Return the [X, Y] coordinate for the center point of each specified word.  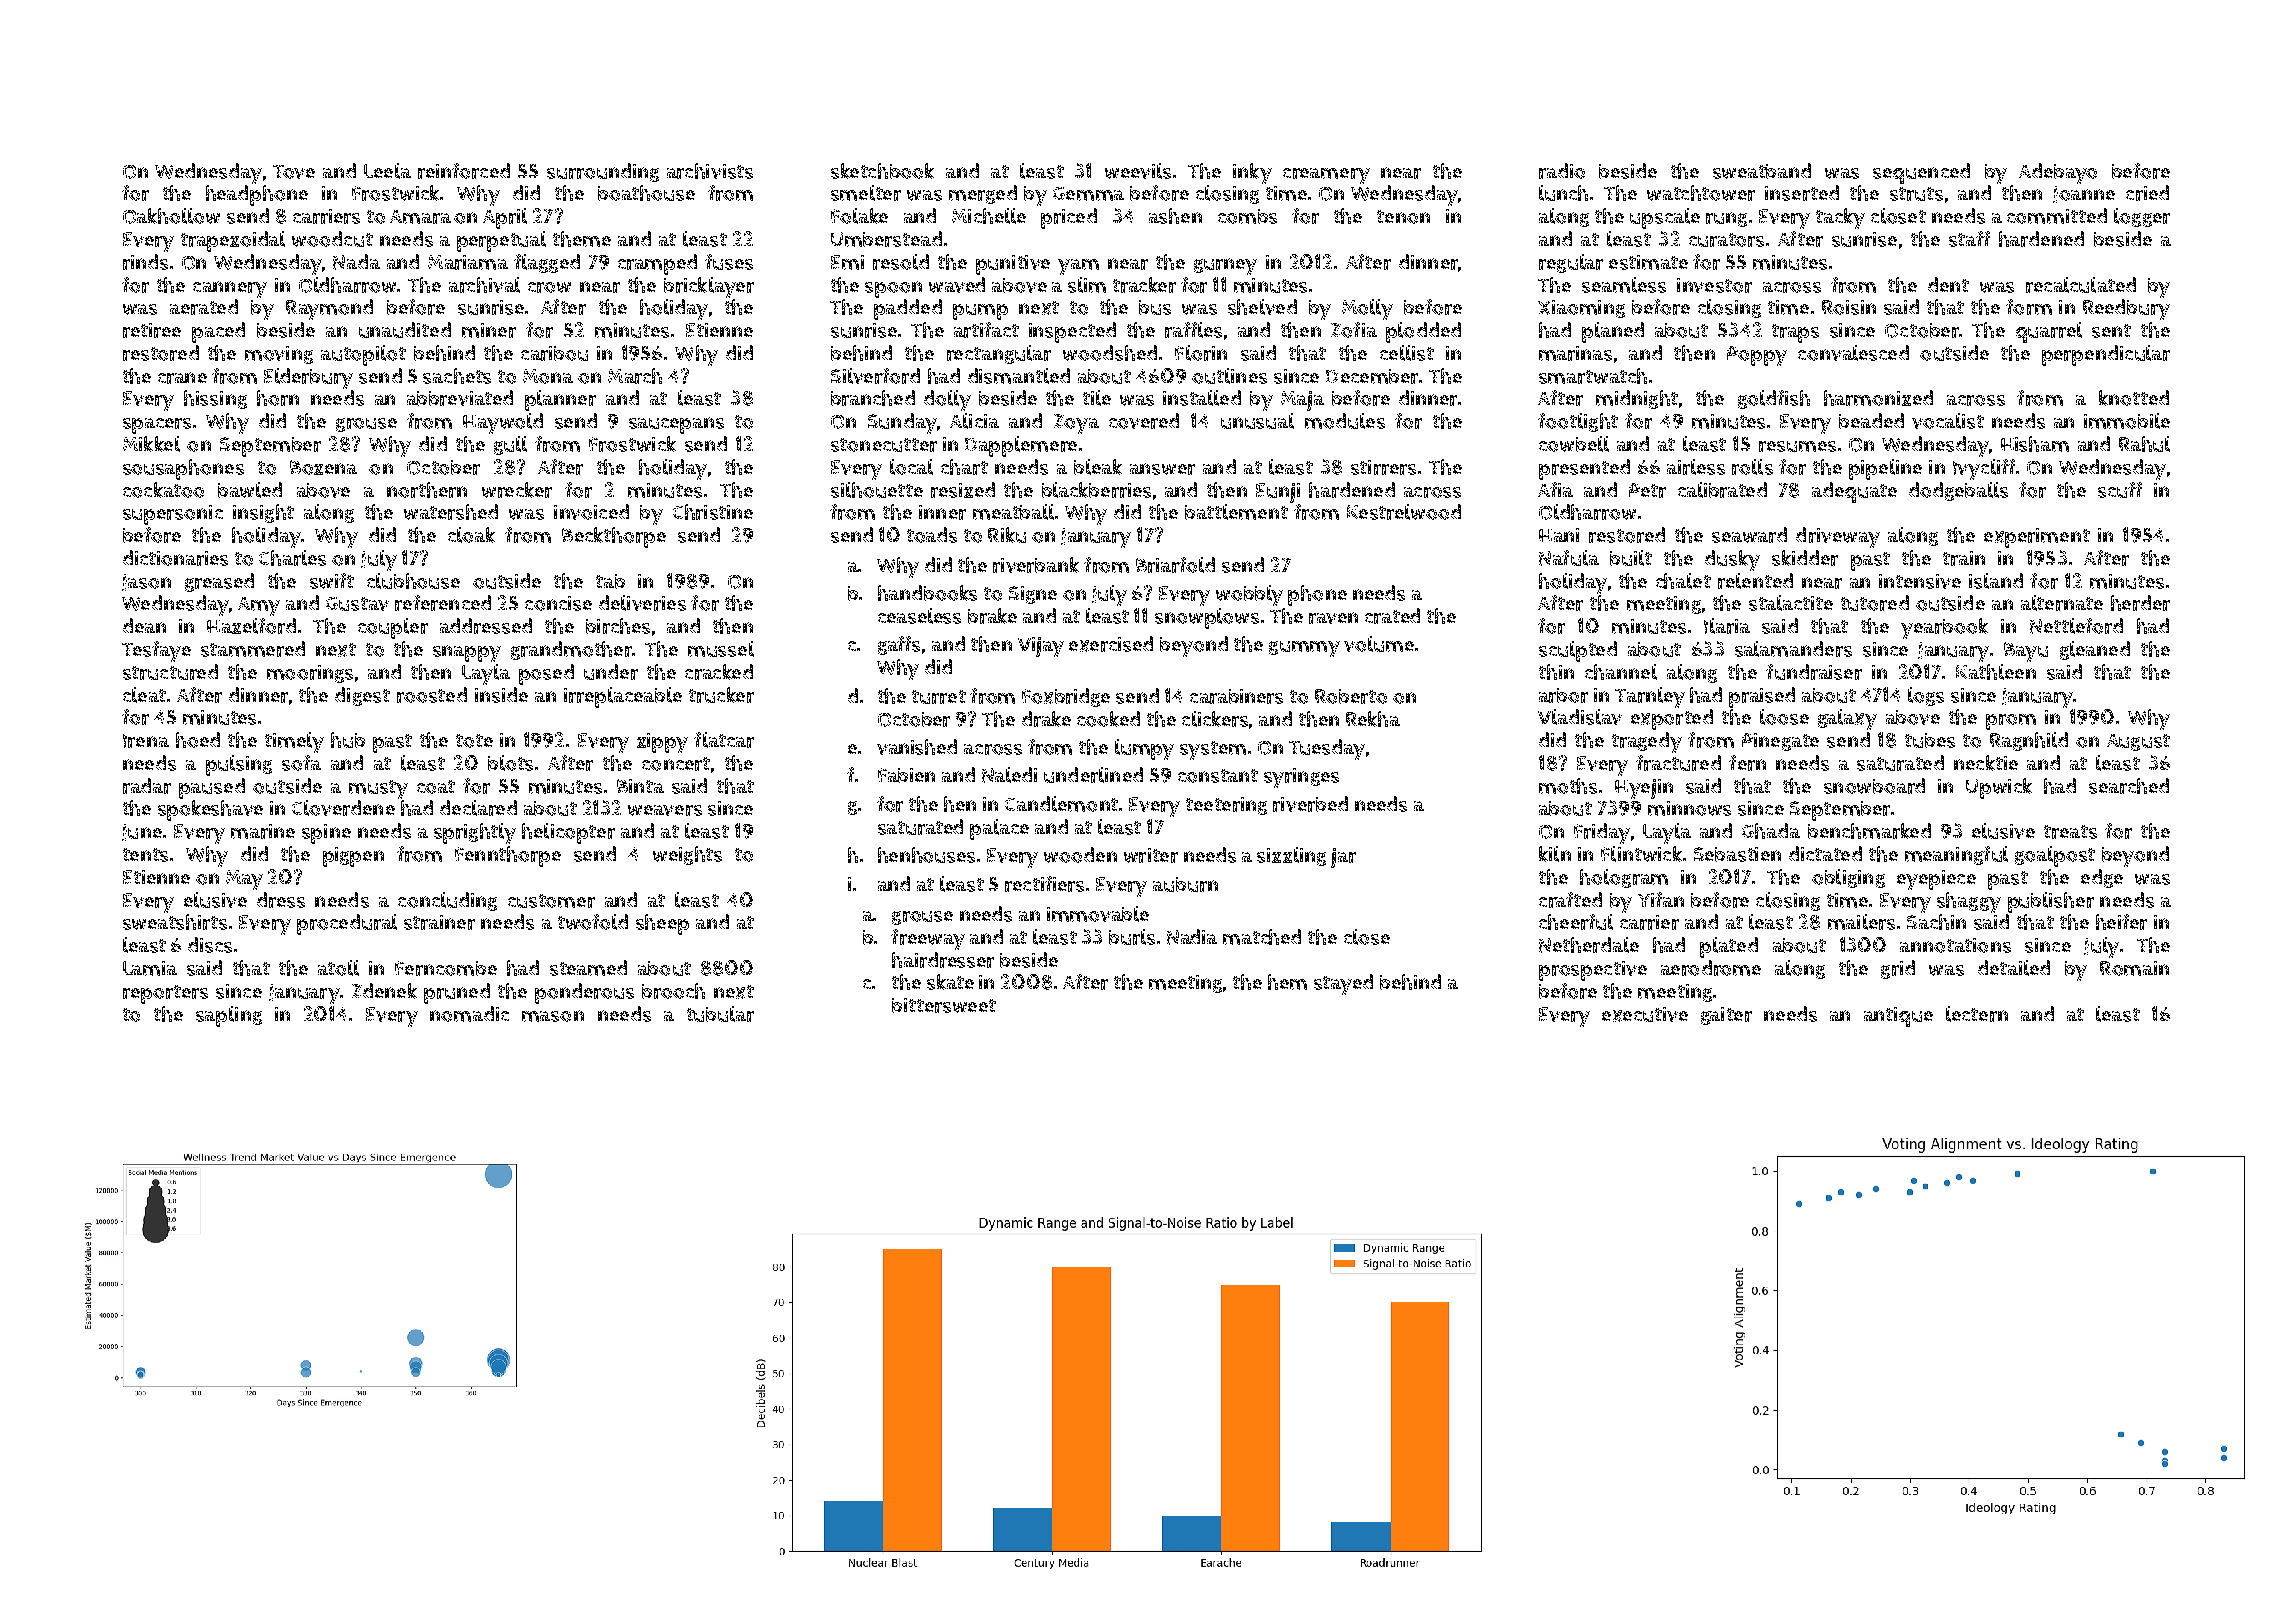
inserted [1802, 193]
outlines [1229, 376]
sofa [301, 763]
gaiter [1726, 1016]
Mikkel [151, 444]
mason [553, 1016]
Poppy [1757, 356]
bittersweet [944, 1005]
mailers [1861, 922]
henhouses [926, 855]
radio [1562, 171]
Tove [294, 172]
